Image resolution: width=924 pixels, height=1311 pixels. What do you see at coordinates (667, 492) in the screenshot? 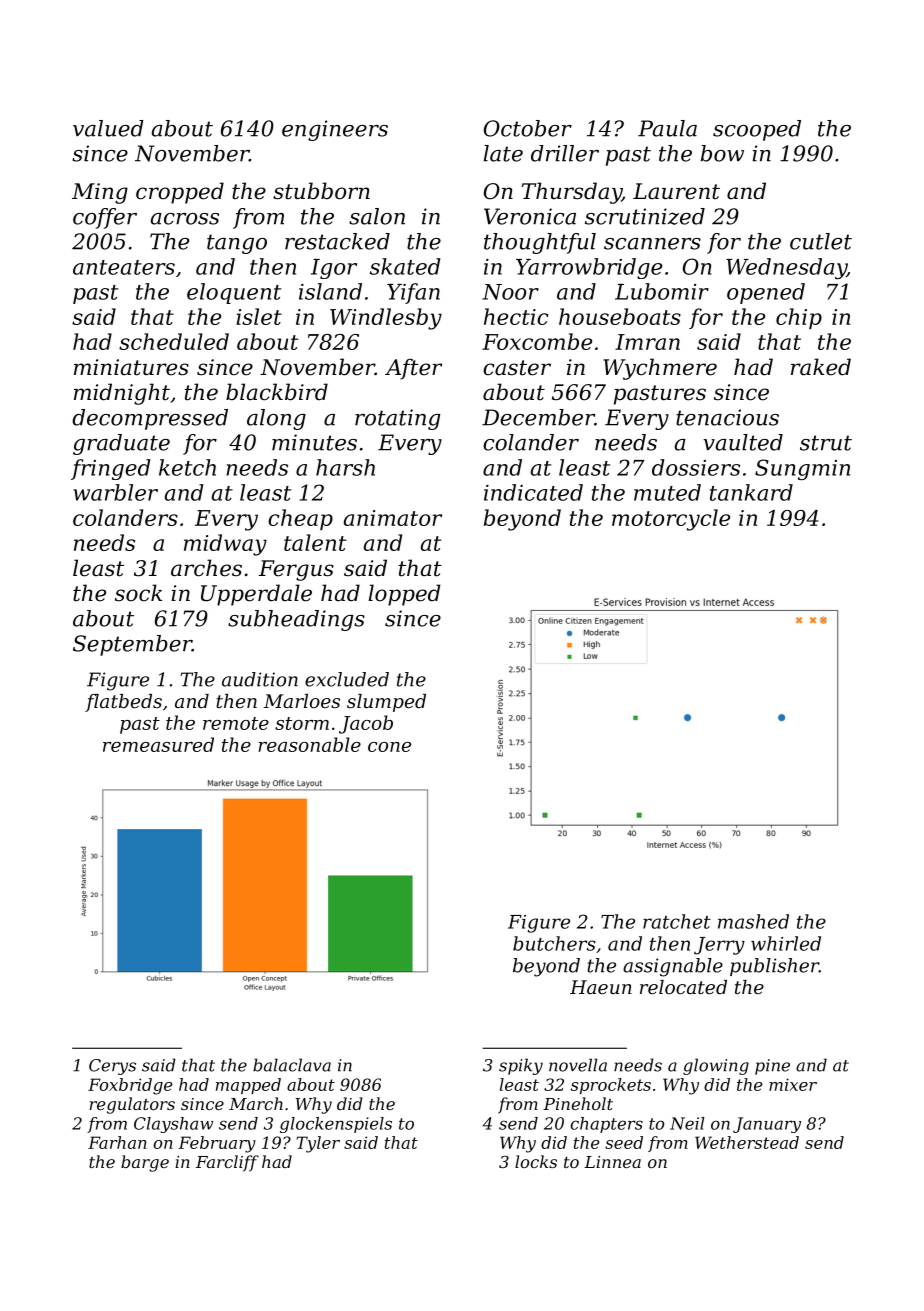
I see `muted` at bounding box center [667, 492].
